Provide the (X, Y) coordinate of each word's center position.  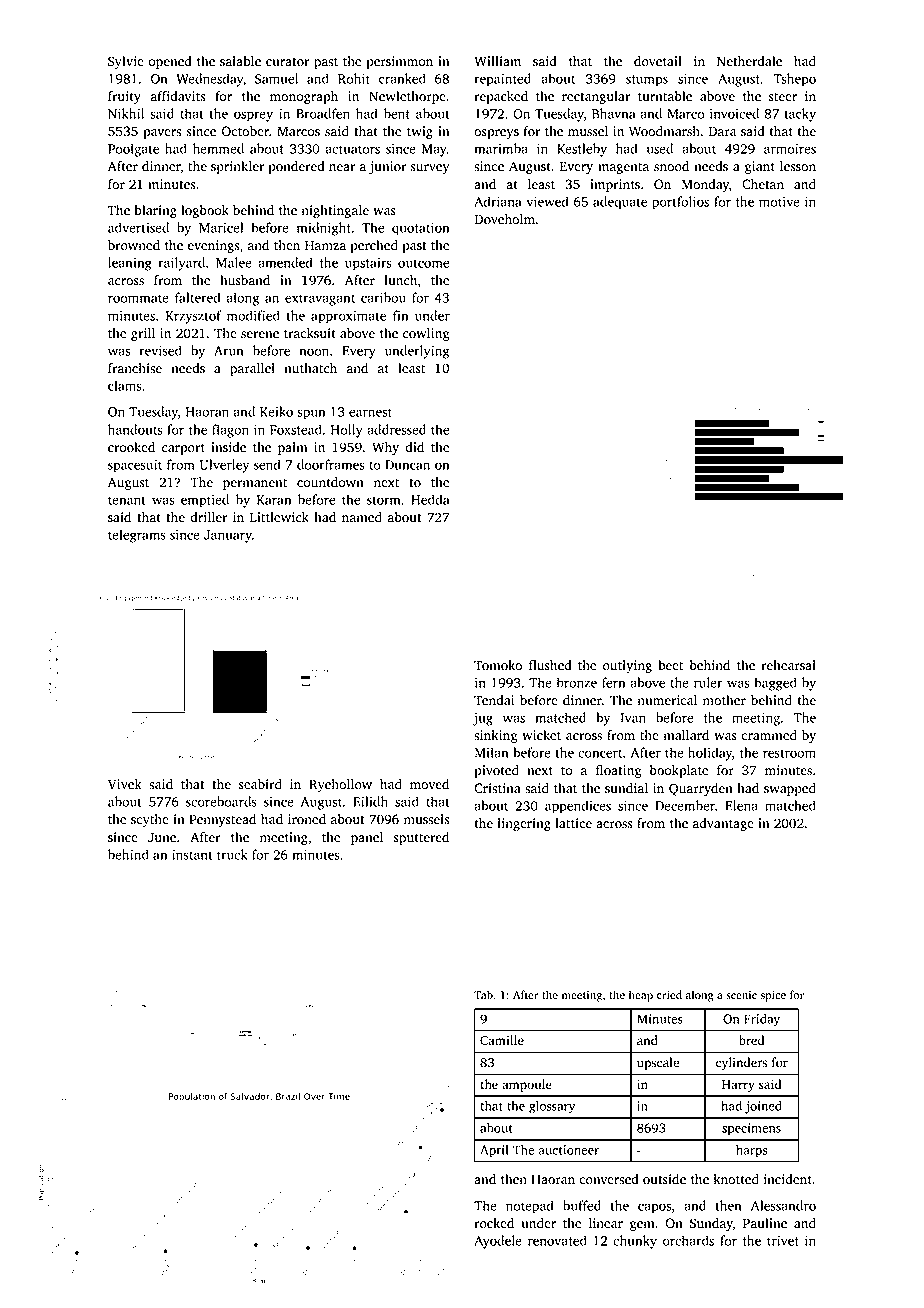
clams (125, 385)
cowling (426, 334)
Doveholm (505, 219)
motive (779, 202)
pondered (296, 167)
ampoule (527, 1085)
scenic (741, 995)
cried (669, 995)
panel (367, 838)
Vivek (125, 784)
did (414, 447)
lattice (573, 823)
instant (192, 855)
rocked (494, 1223)
